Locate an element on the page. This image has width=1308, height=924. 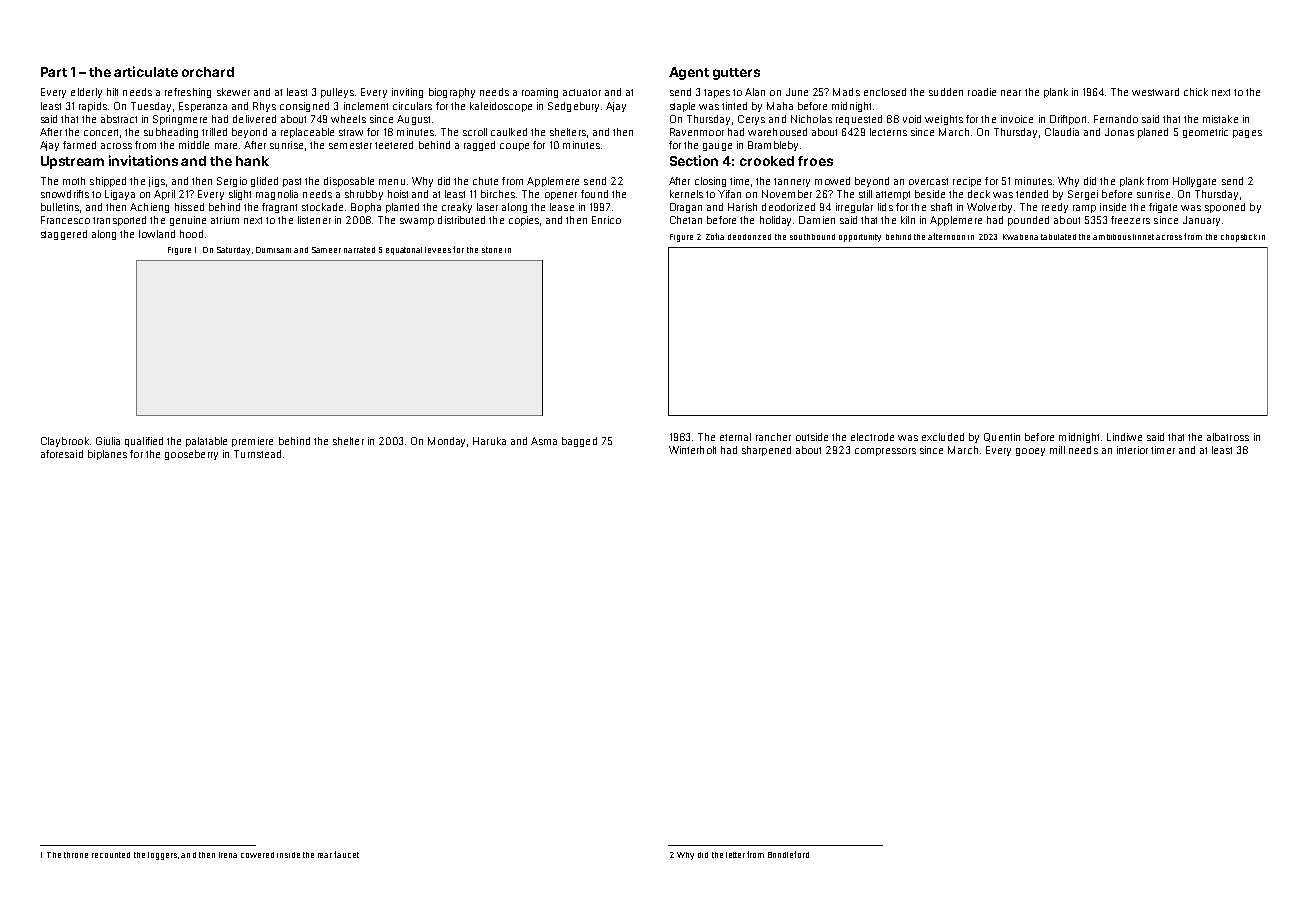
Winterholt is located at coordinates (692, 450).
